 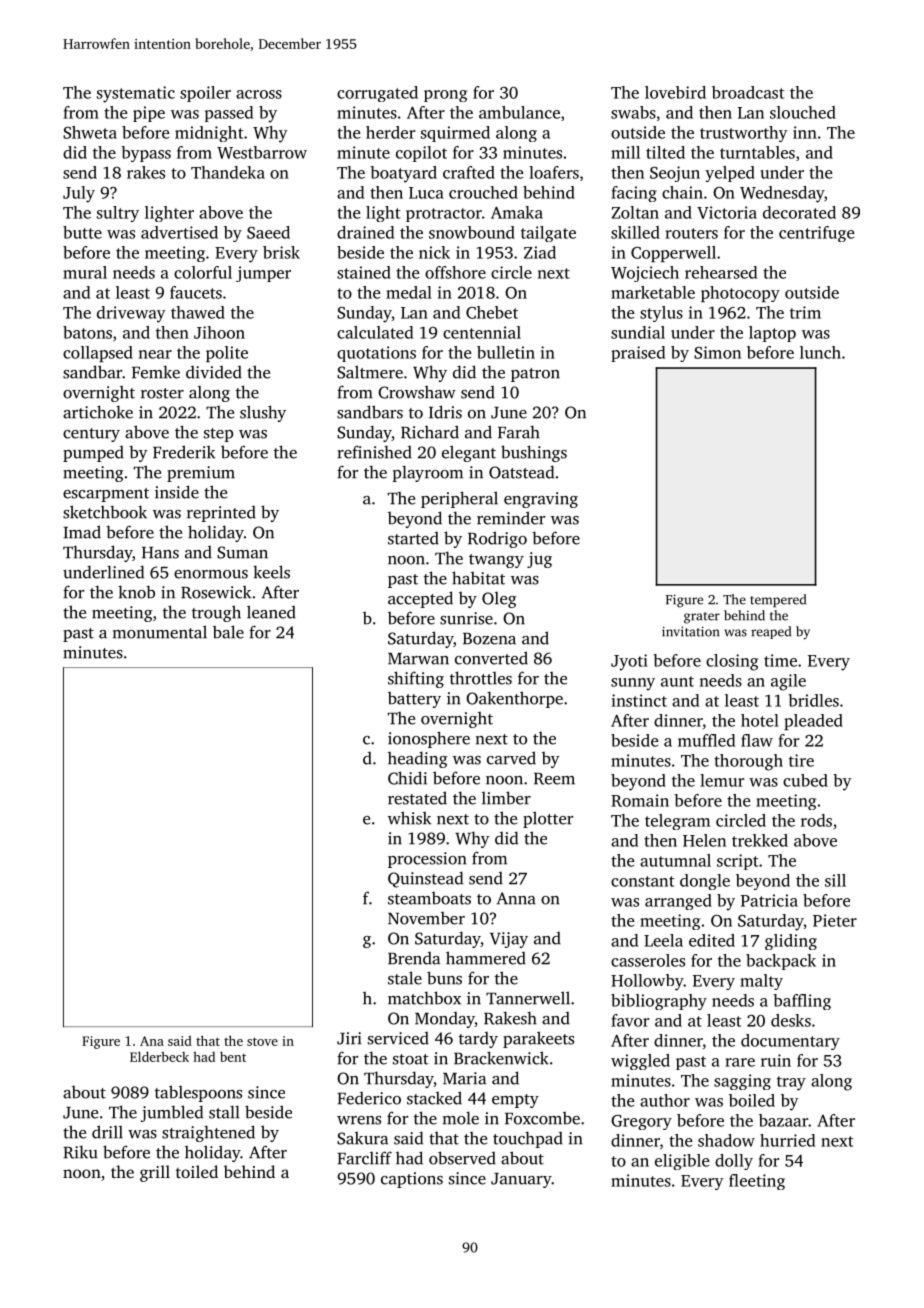 What do you see at coordinates (748, 92) in the document?
I see `broadcast` at bounding box center [748, 92].
